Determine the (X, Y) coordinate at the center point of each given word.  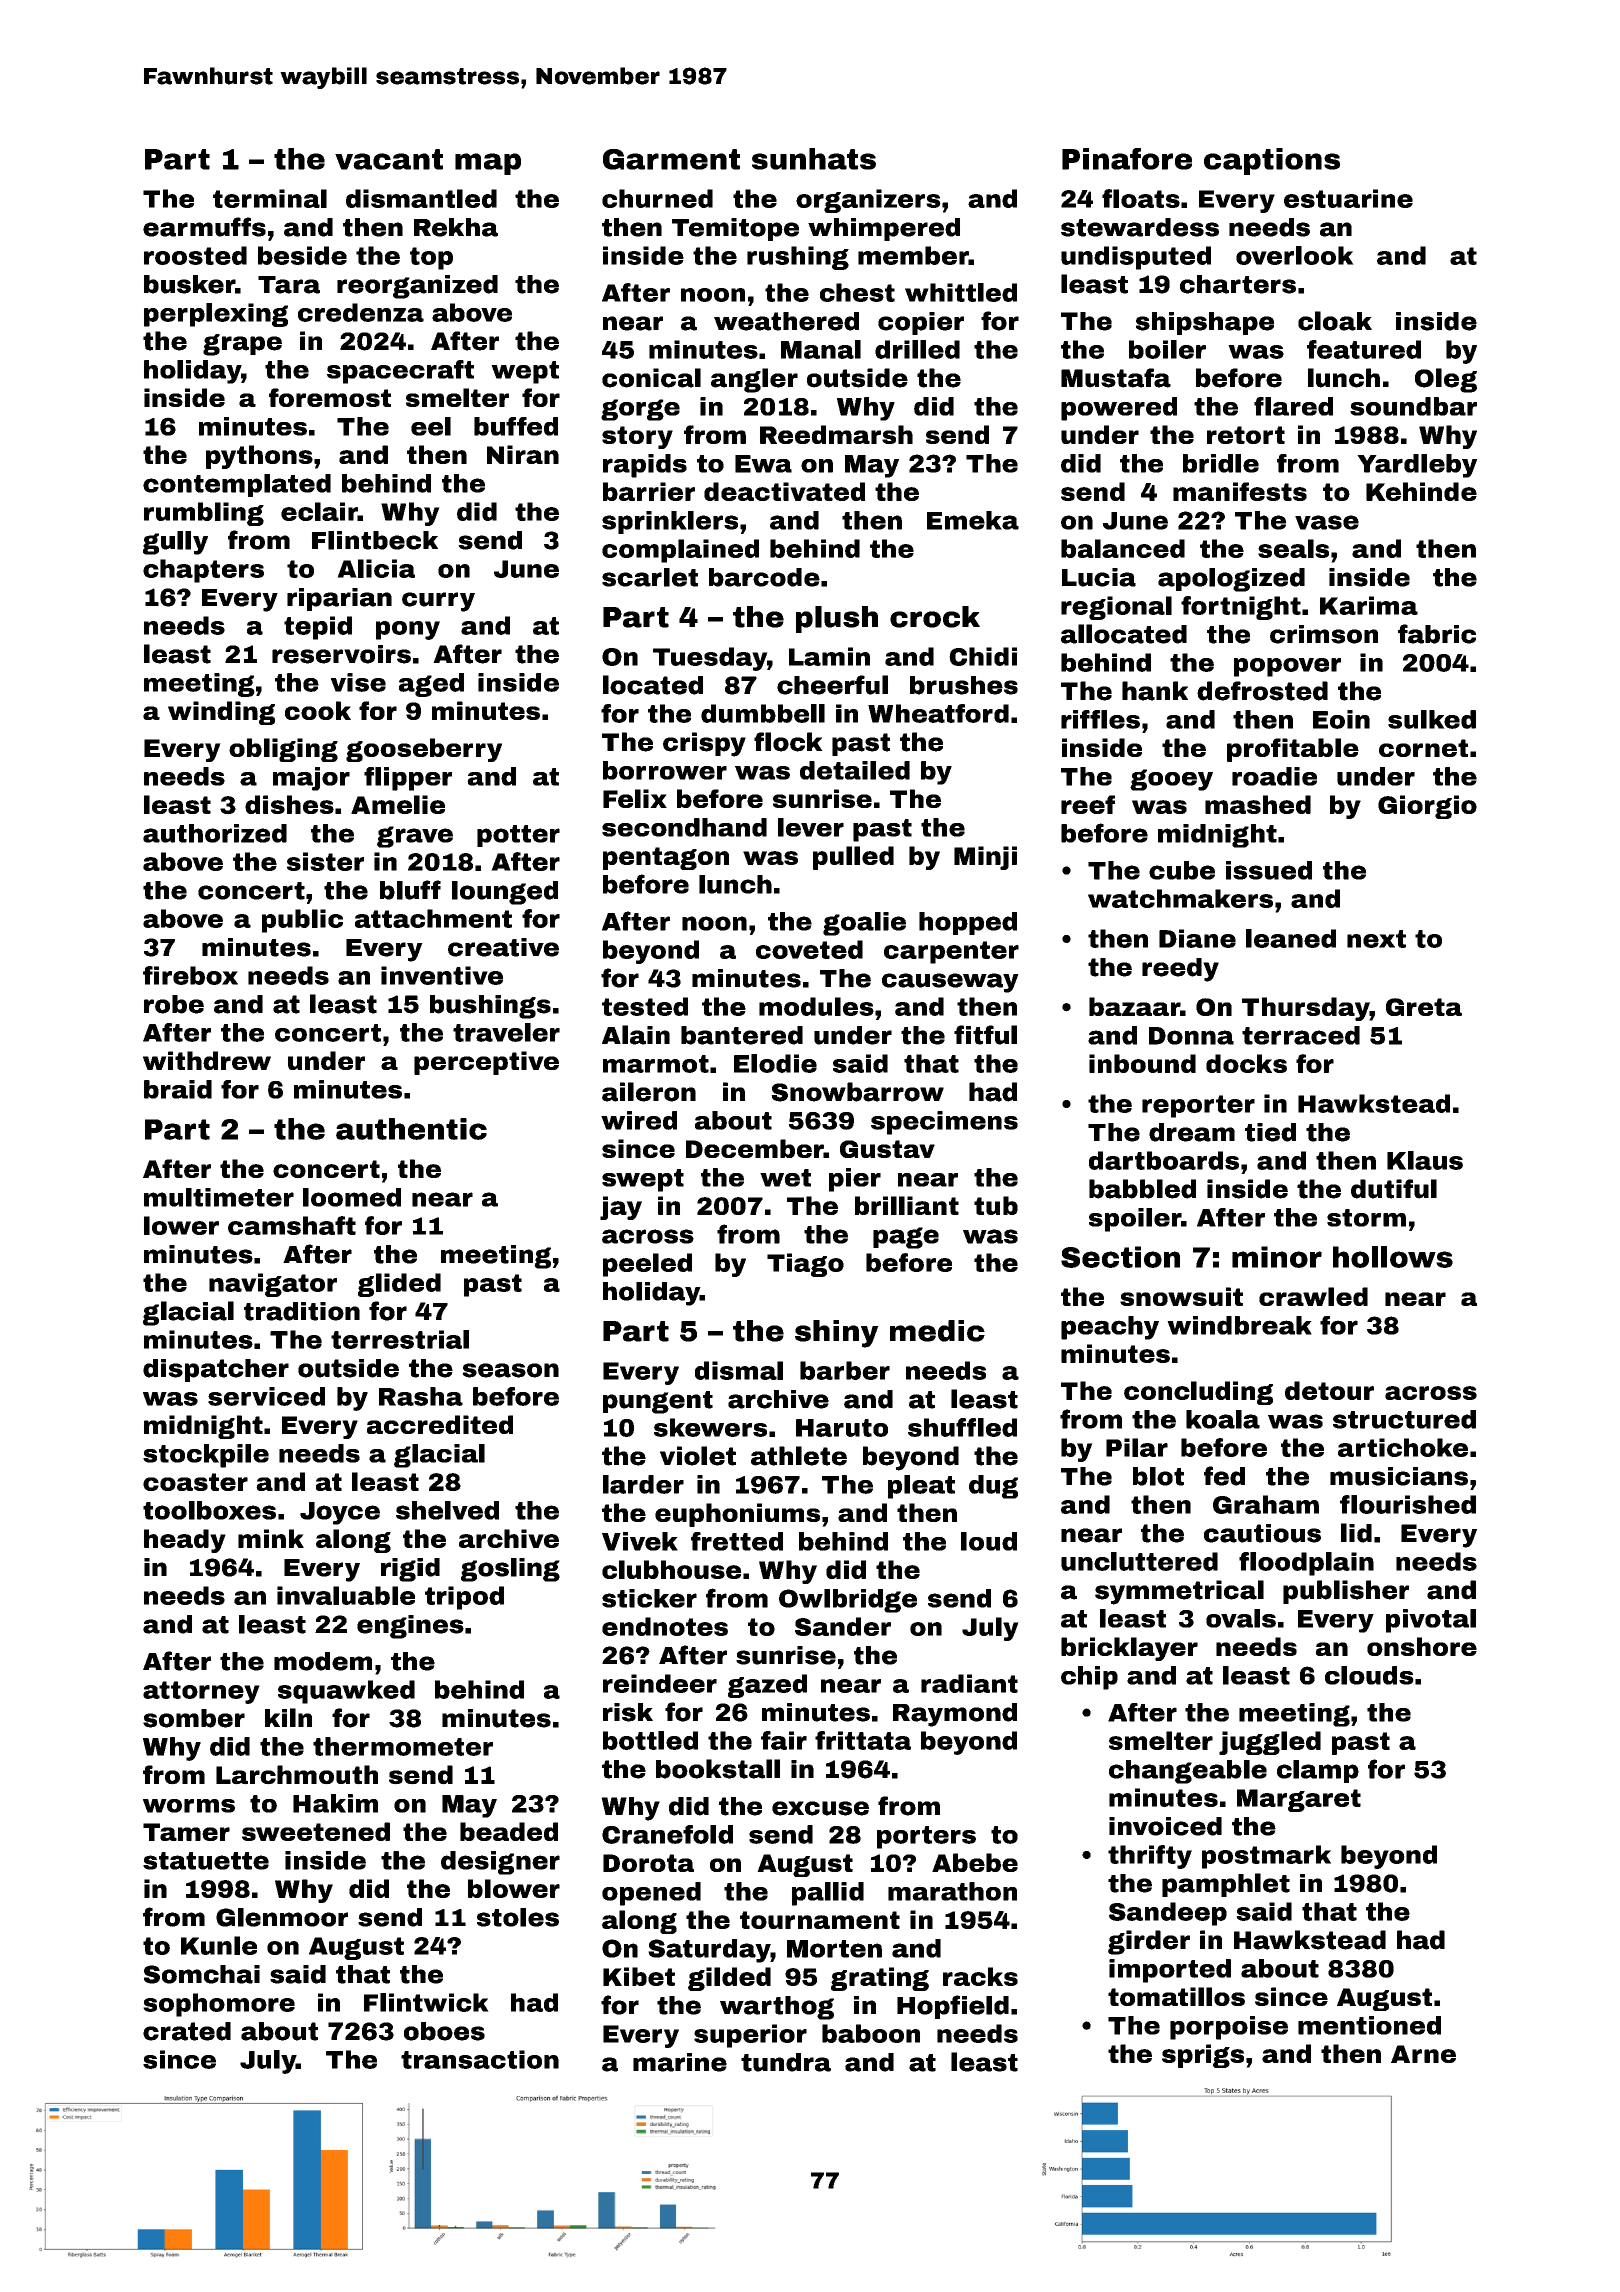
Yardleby (1417, 466)
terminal (270, 198)
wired (639, 1120)
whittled (961, 292)
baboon (871, 2033)
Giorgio (1427, 807)
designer (500, 1863)
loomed (352, 1197)
